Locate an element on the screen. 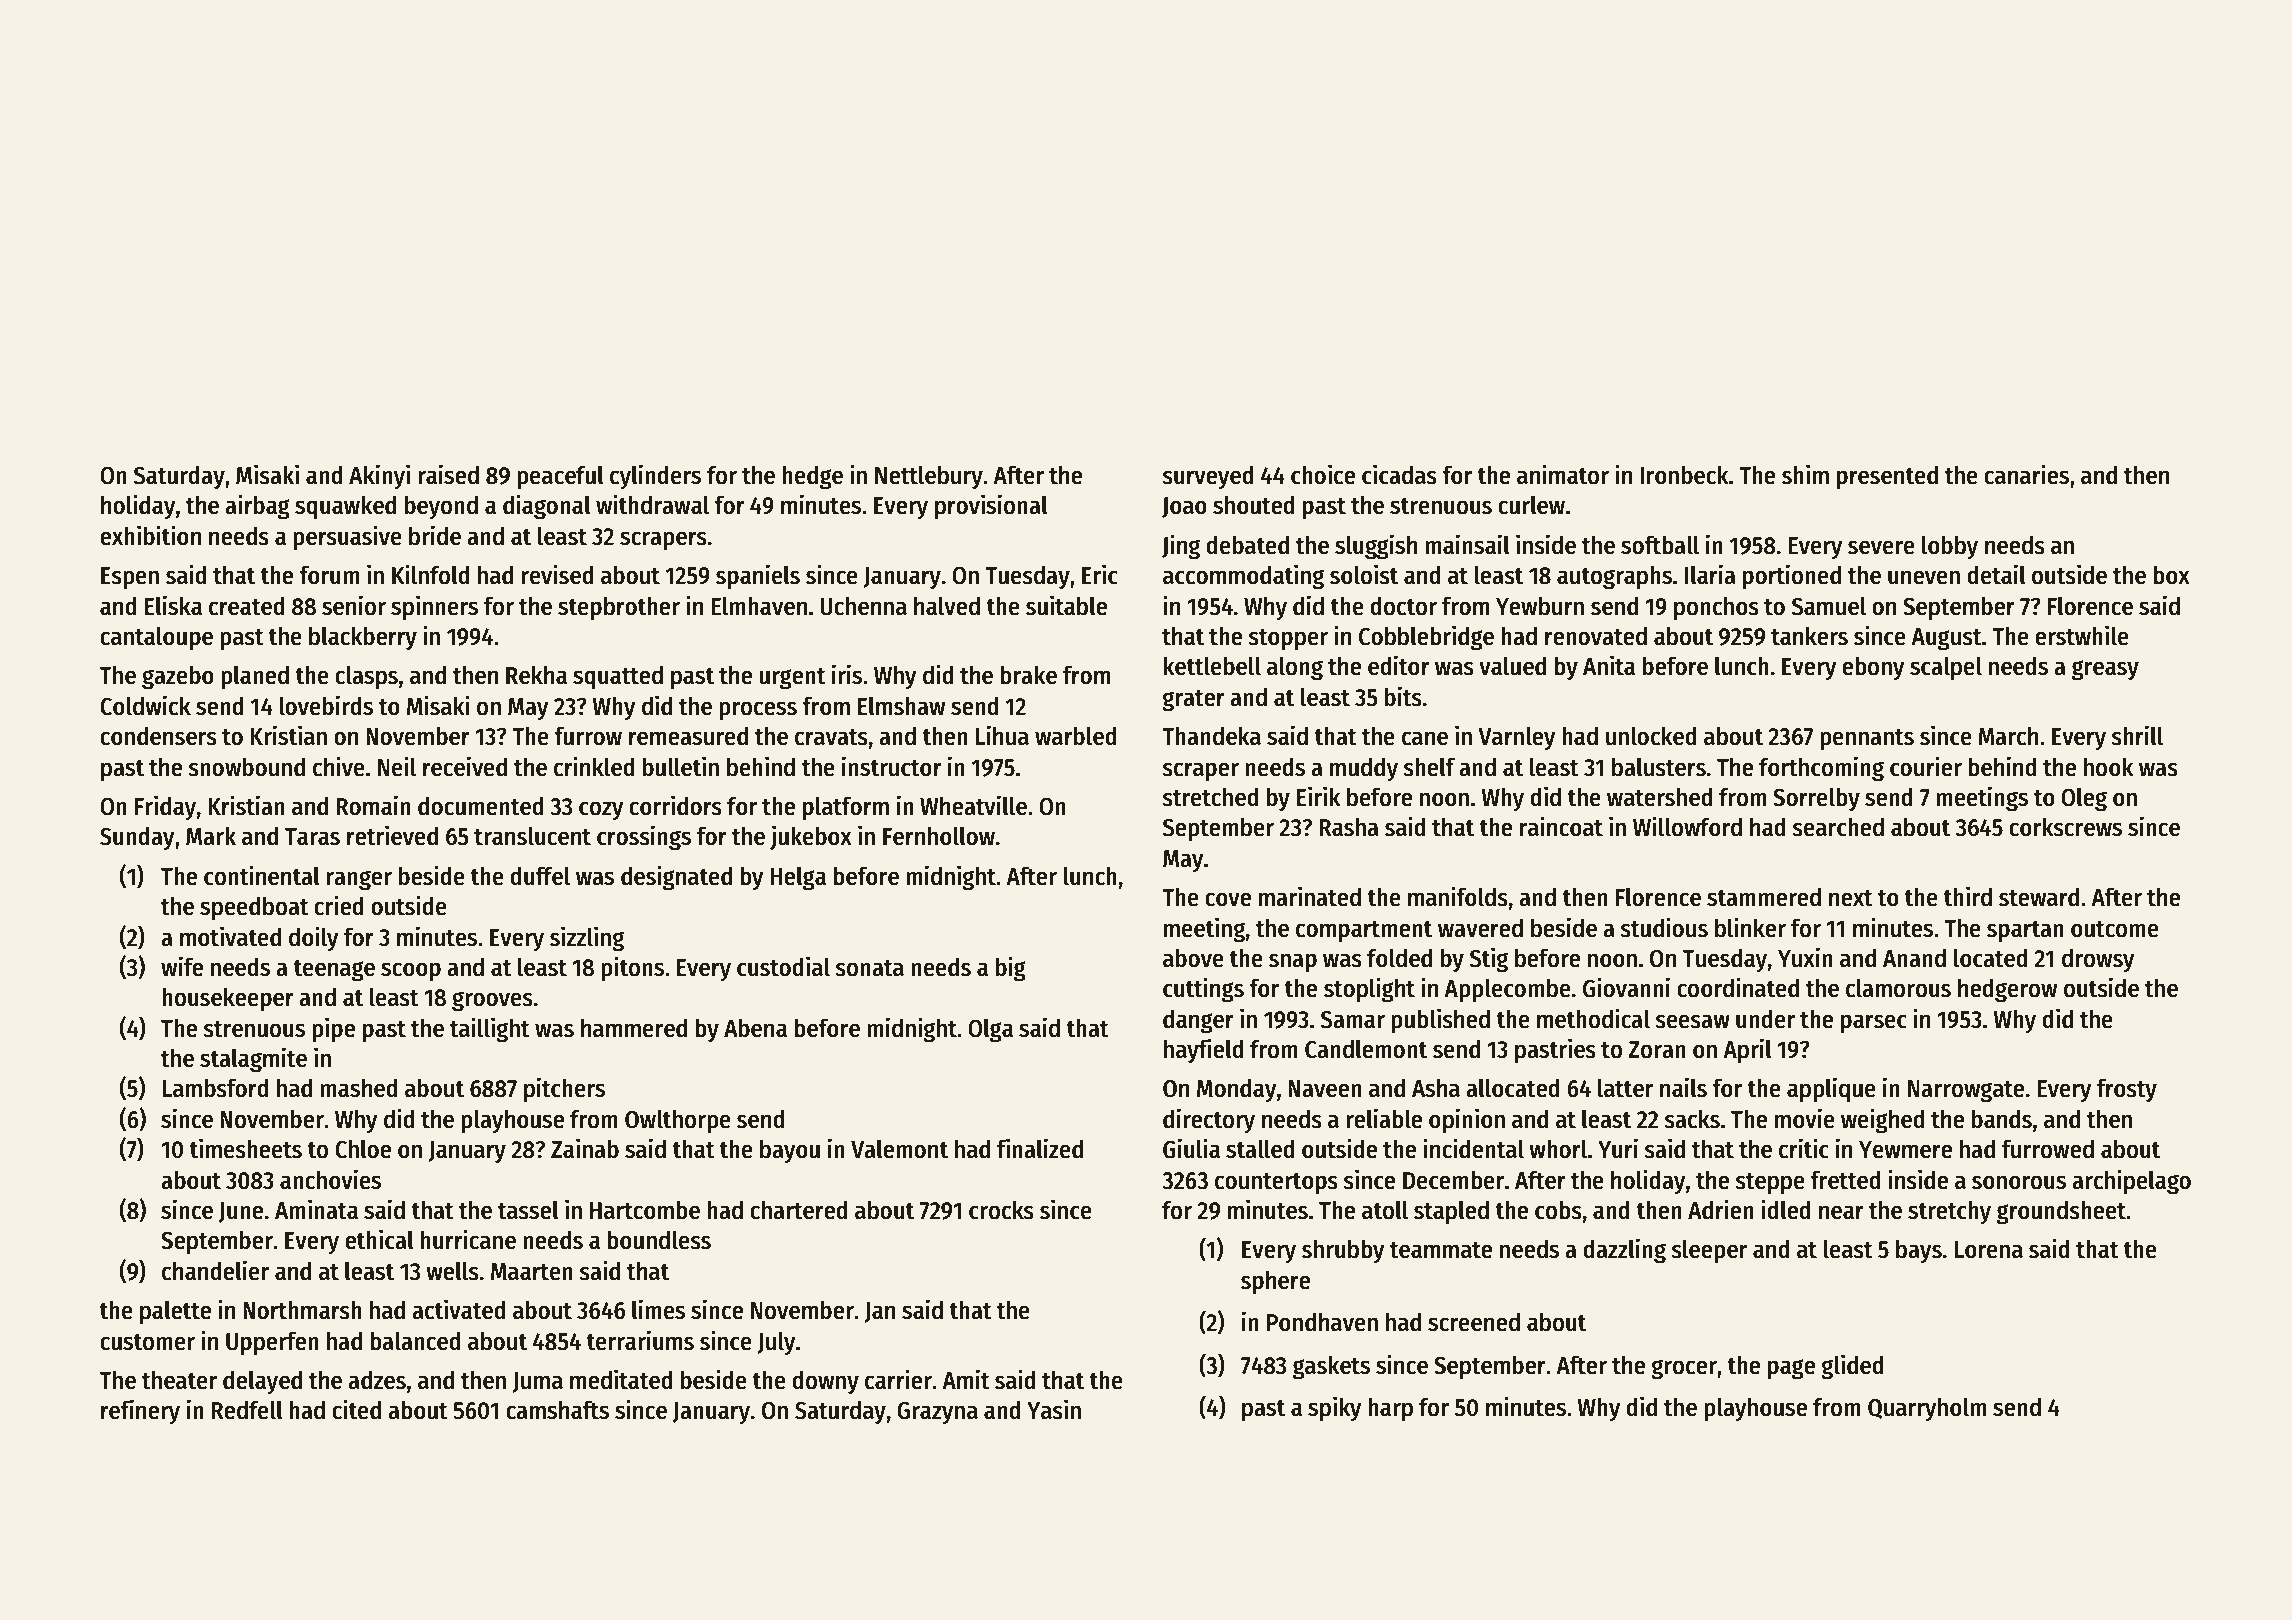  July is located at coordinates (776, 1343).
